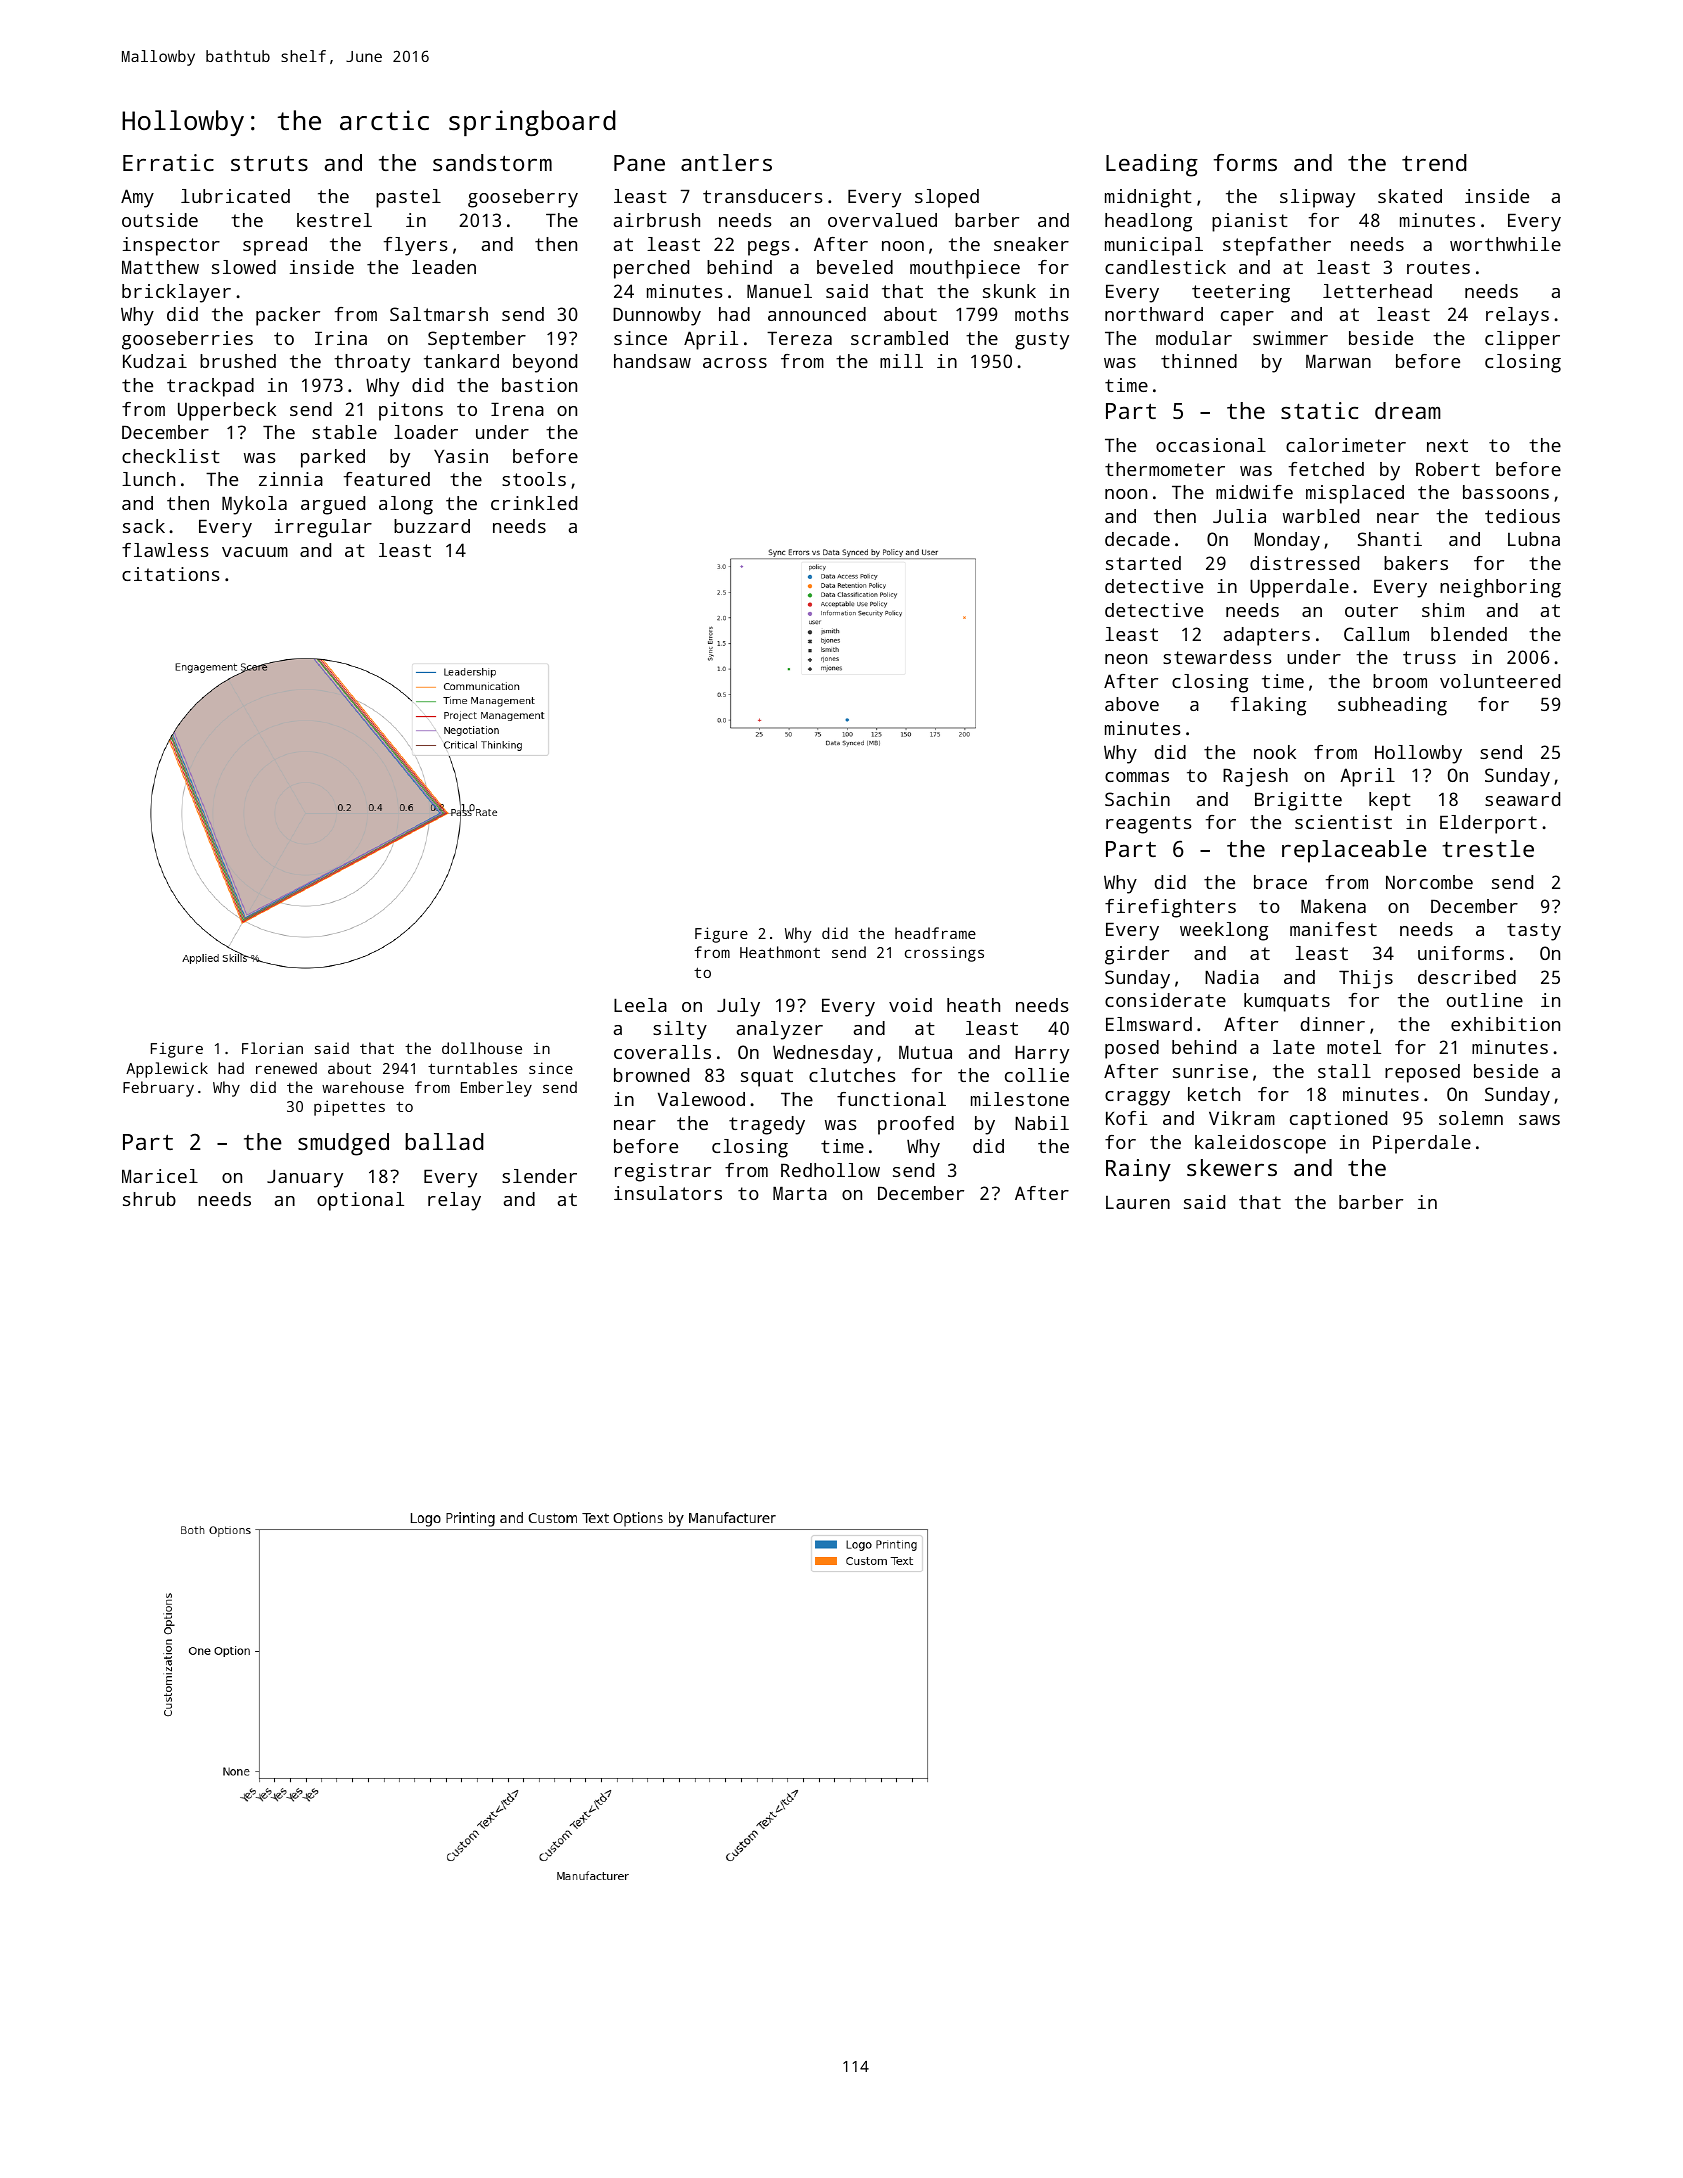 This screenshot has height=2178, width=1683. Describe the element at coordinates (444, 267) in the screenshot. I see `leaden` at that location.
